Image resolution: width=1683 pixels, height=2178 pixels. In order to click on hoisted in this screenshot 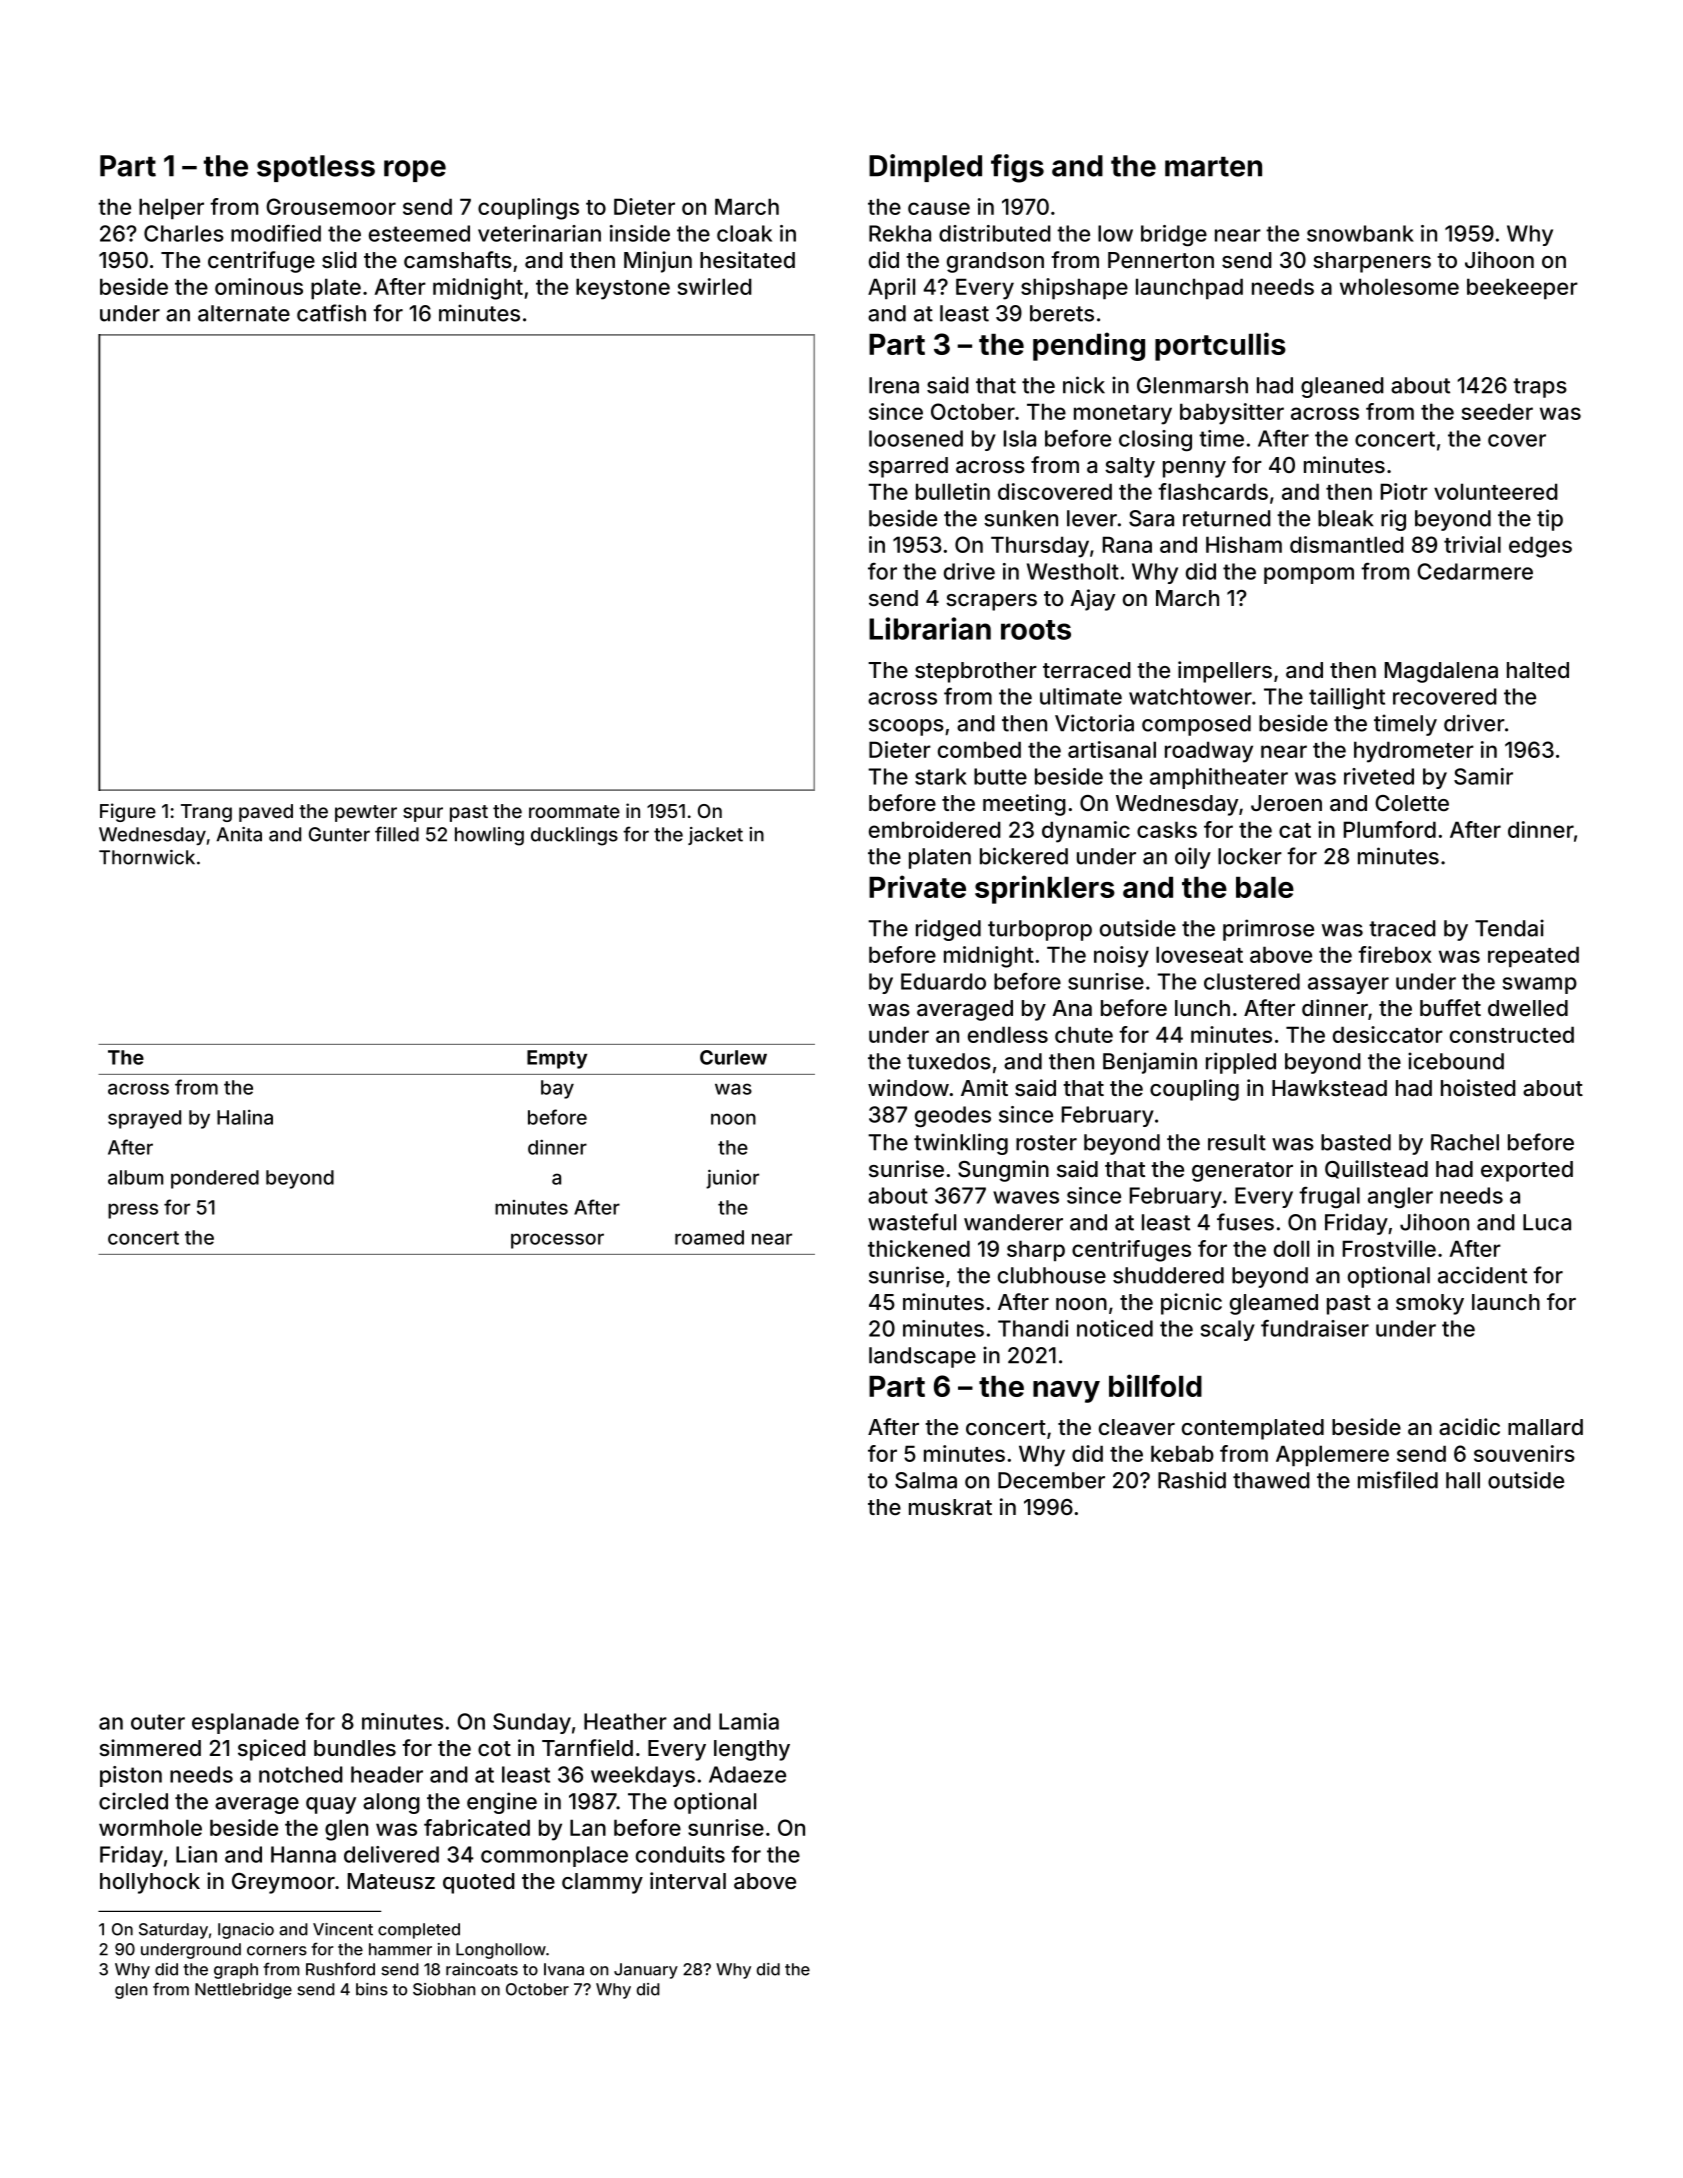, I will do `click(1478, 1087)`.
